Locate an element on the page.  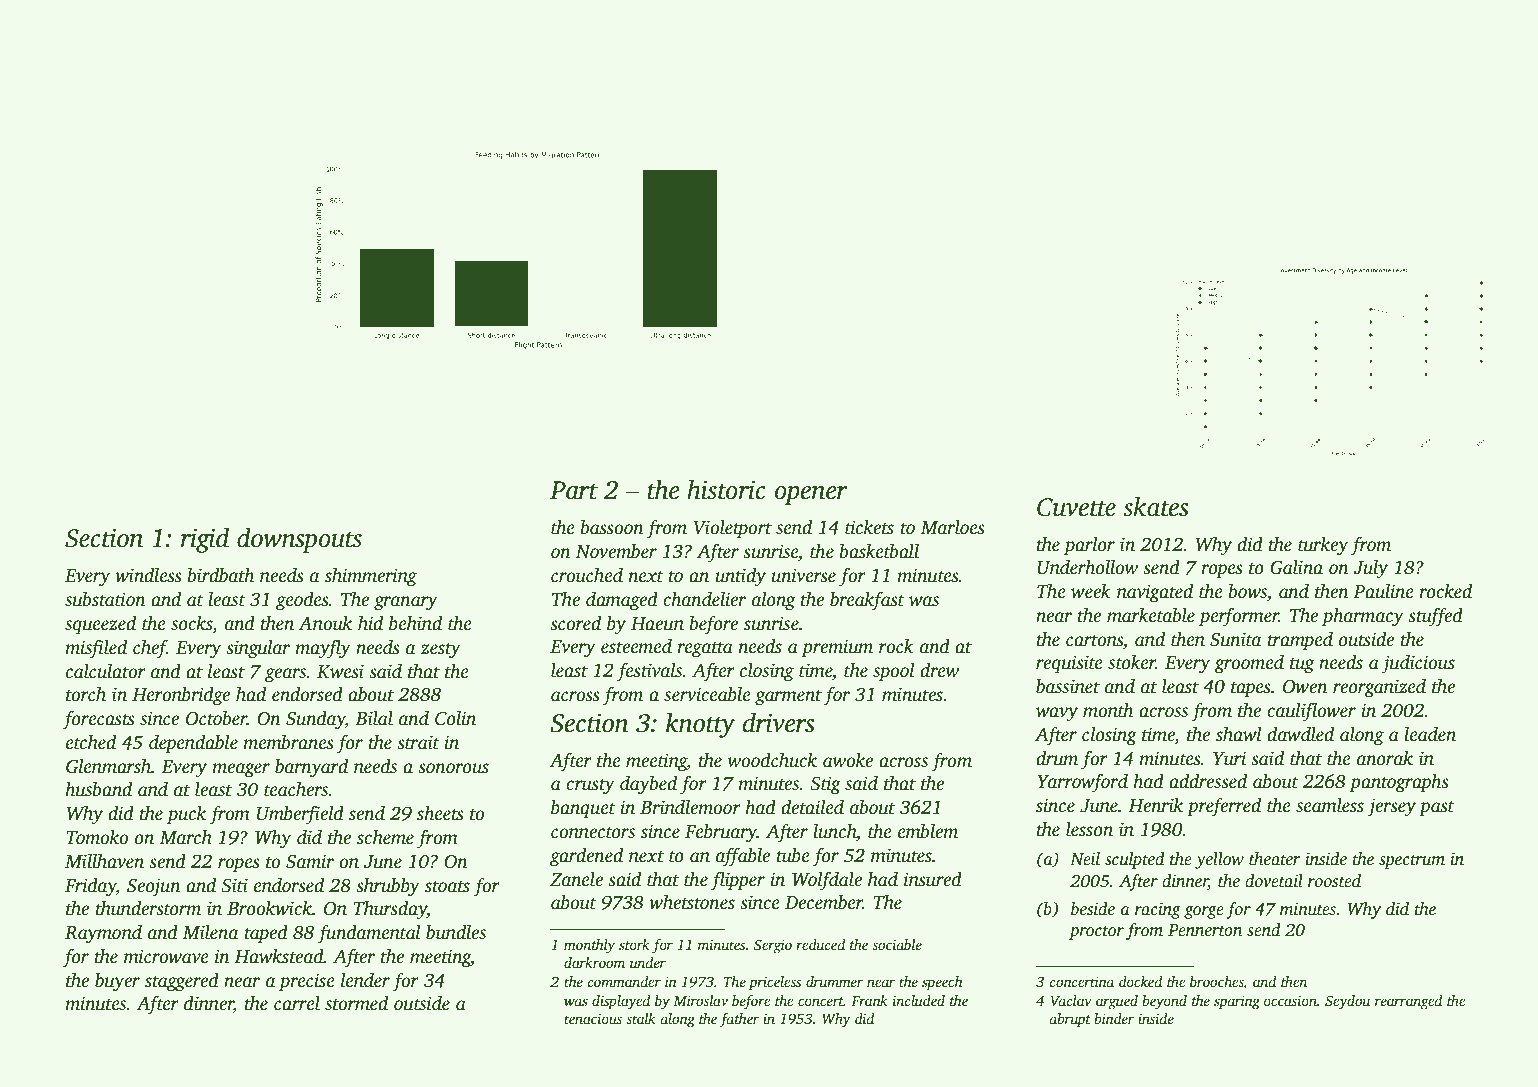
Pennerton is located at coordinates (1205, 930).
